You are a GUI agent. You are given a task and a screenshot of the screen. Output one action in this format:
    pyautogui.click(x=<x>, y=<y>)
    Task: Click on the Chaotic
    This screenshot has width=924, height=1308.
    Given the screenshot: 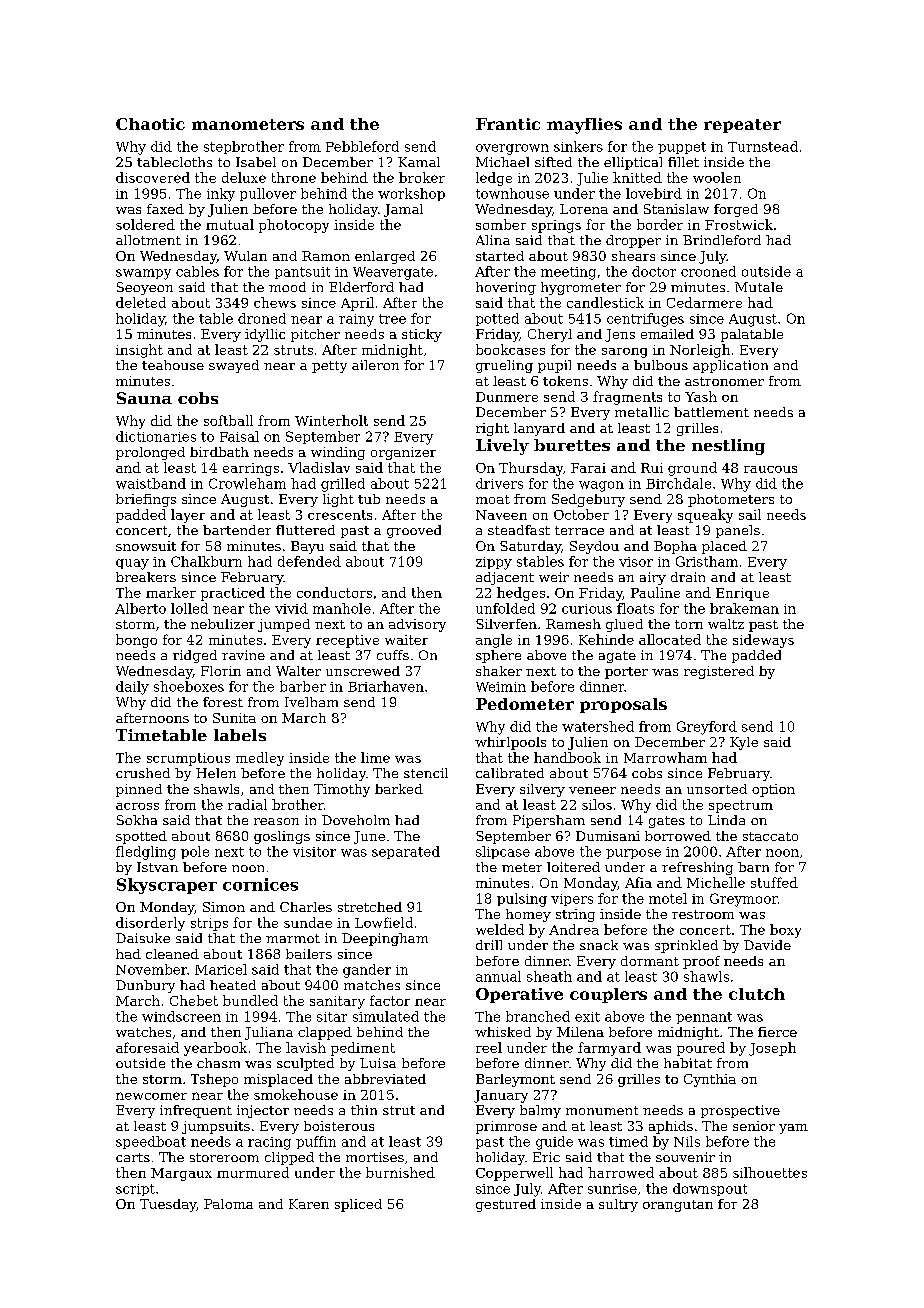 What is the action you would take?
    pyautogui.click(x=150, y=124)
